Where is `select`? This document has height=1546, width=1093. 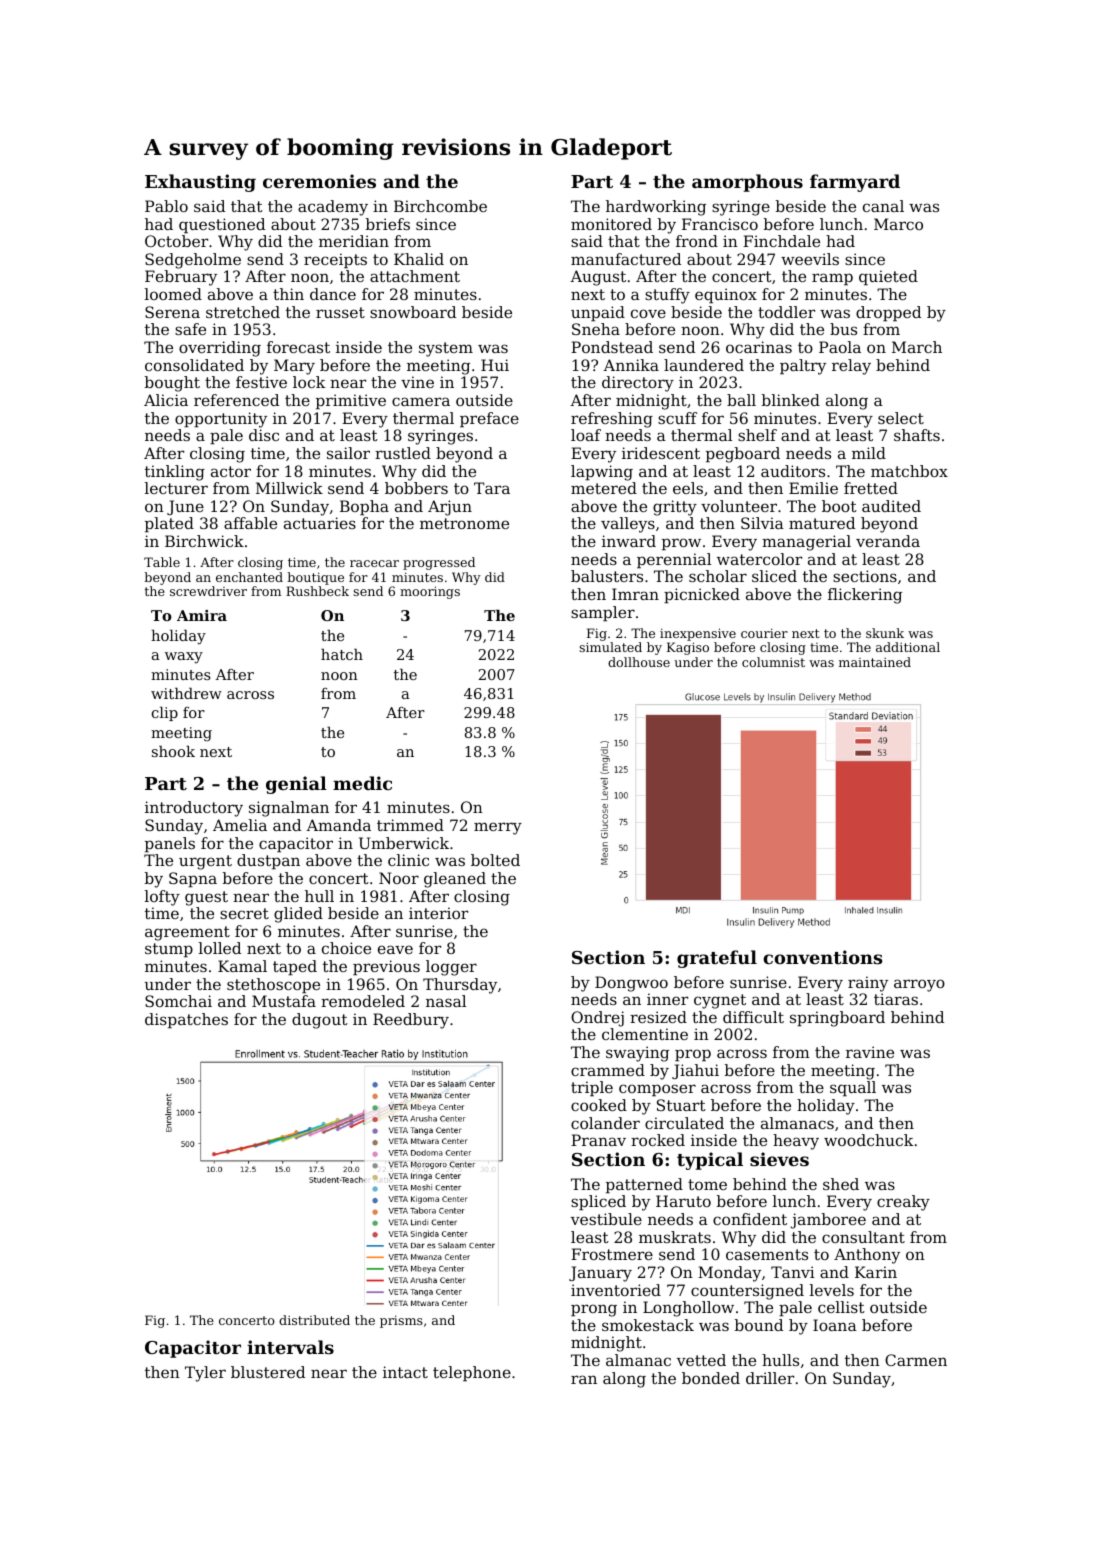
select is located at coordinates (901, 418).
